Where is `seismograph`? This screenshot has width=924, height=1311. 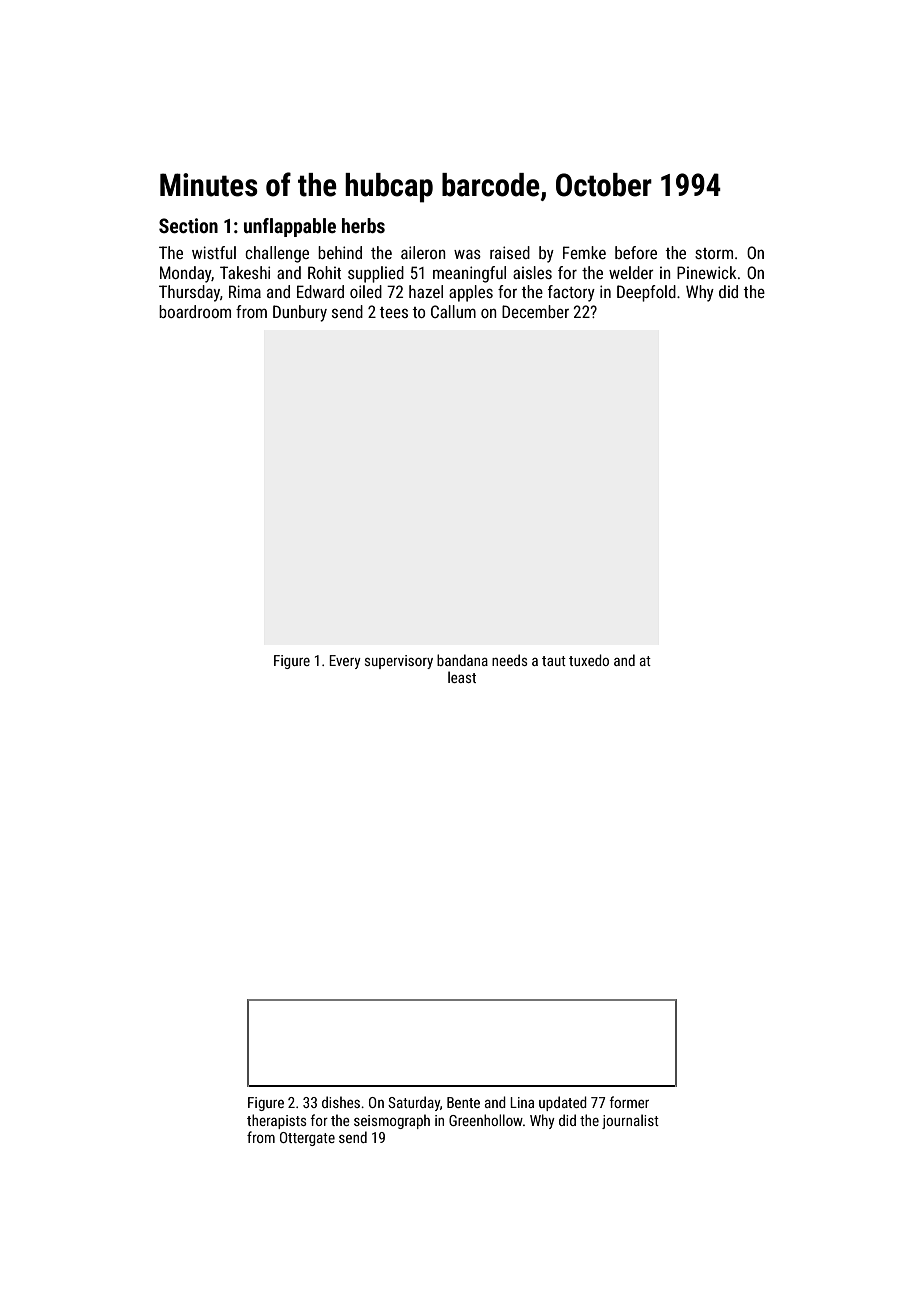
seismograph is located at coordinates (392, 1121).
